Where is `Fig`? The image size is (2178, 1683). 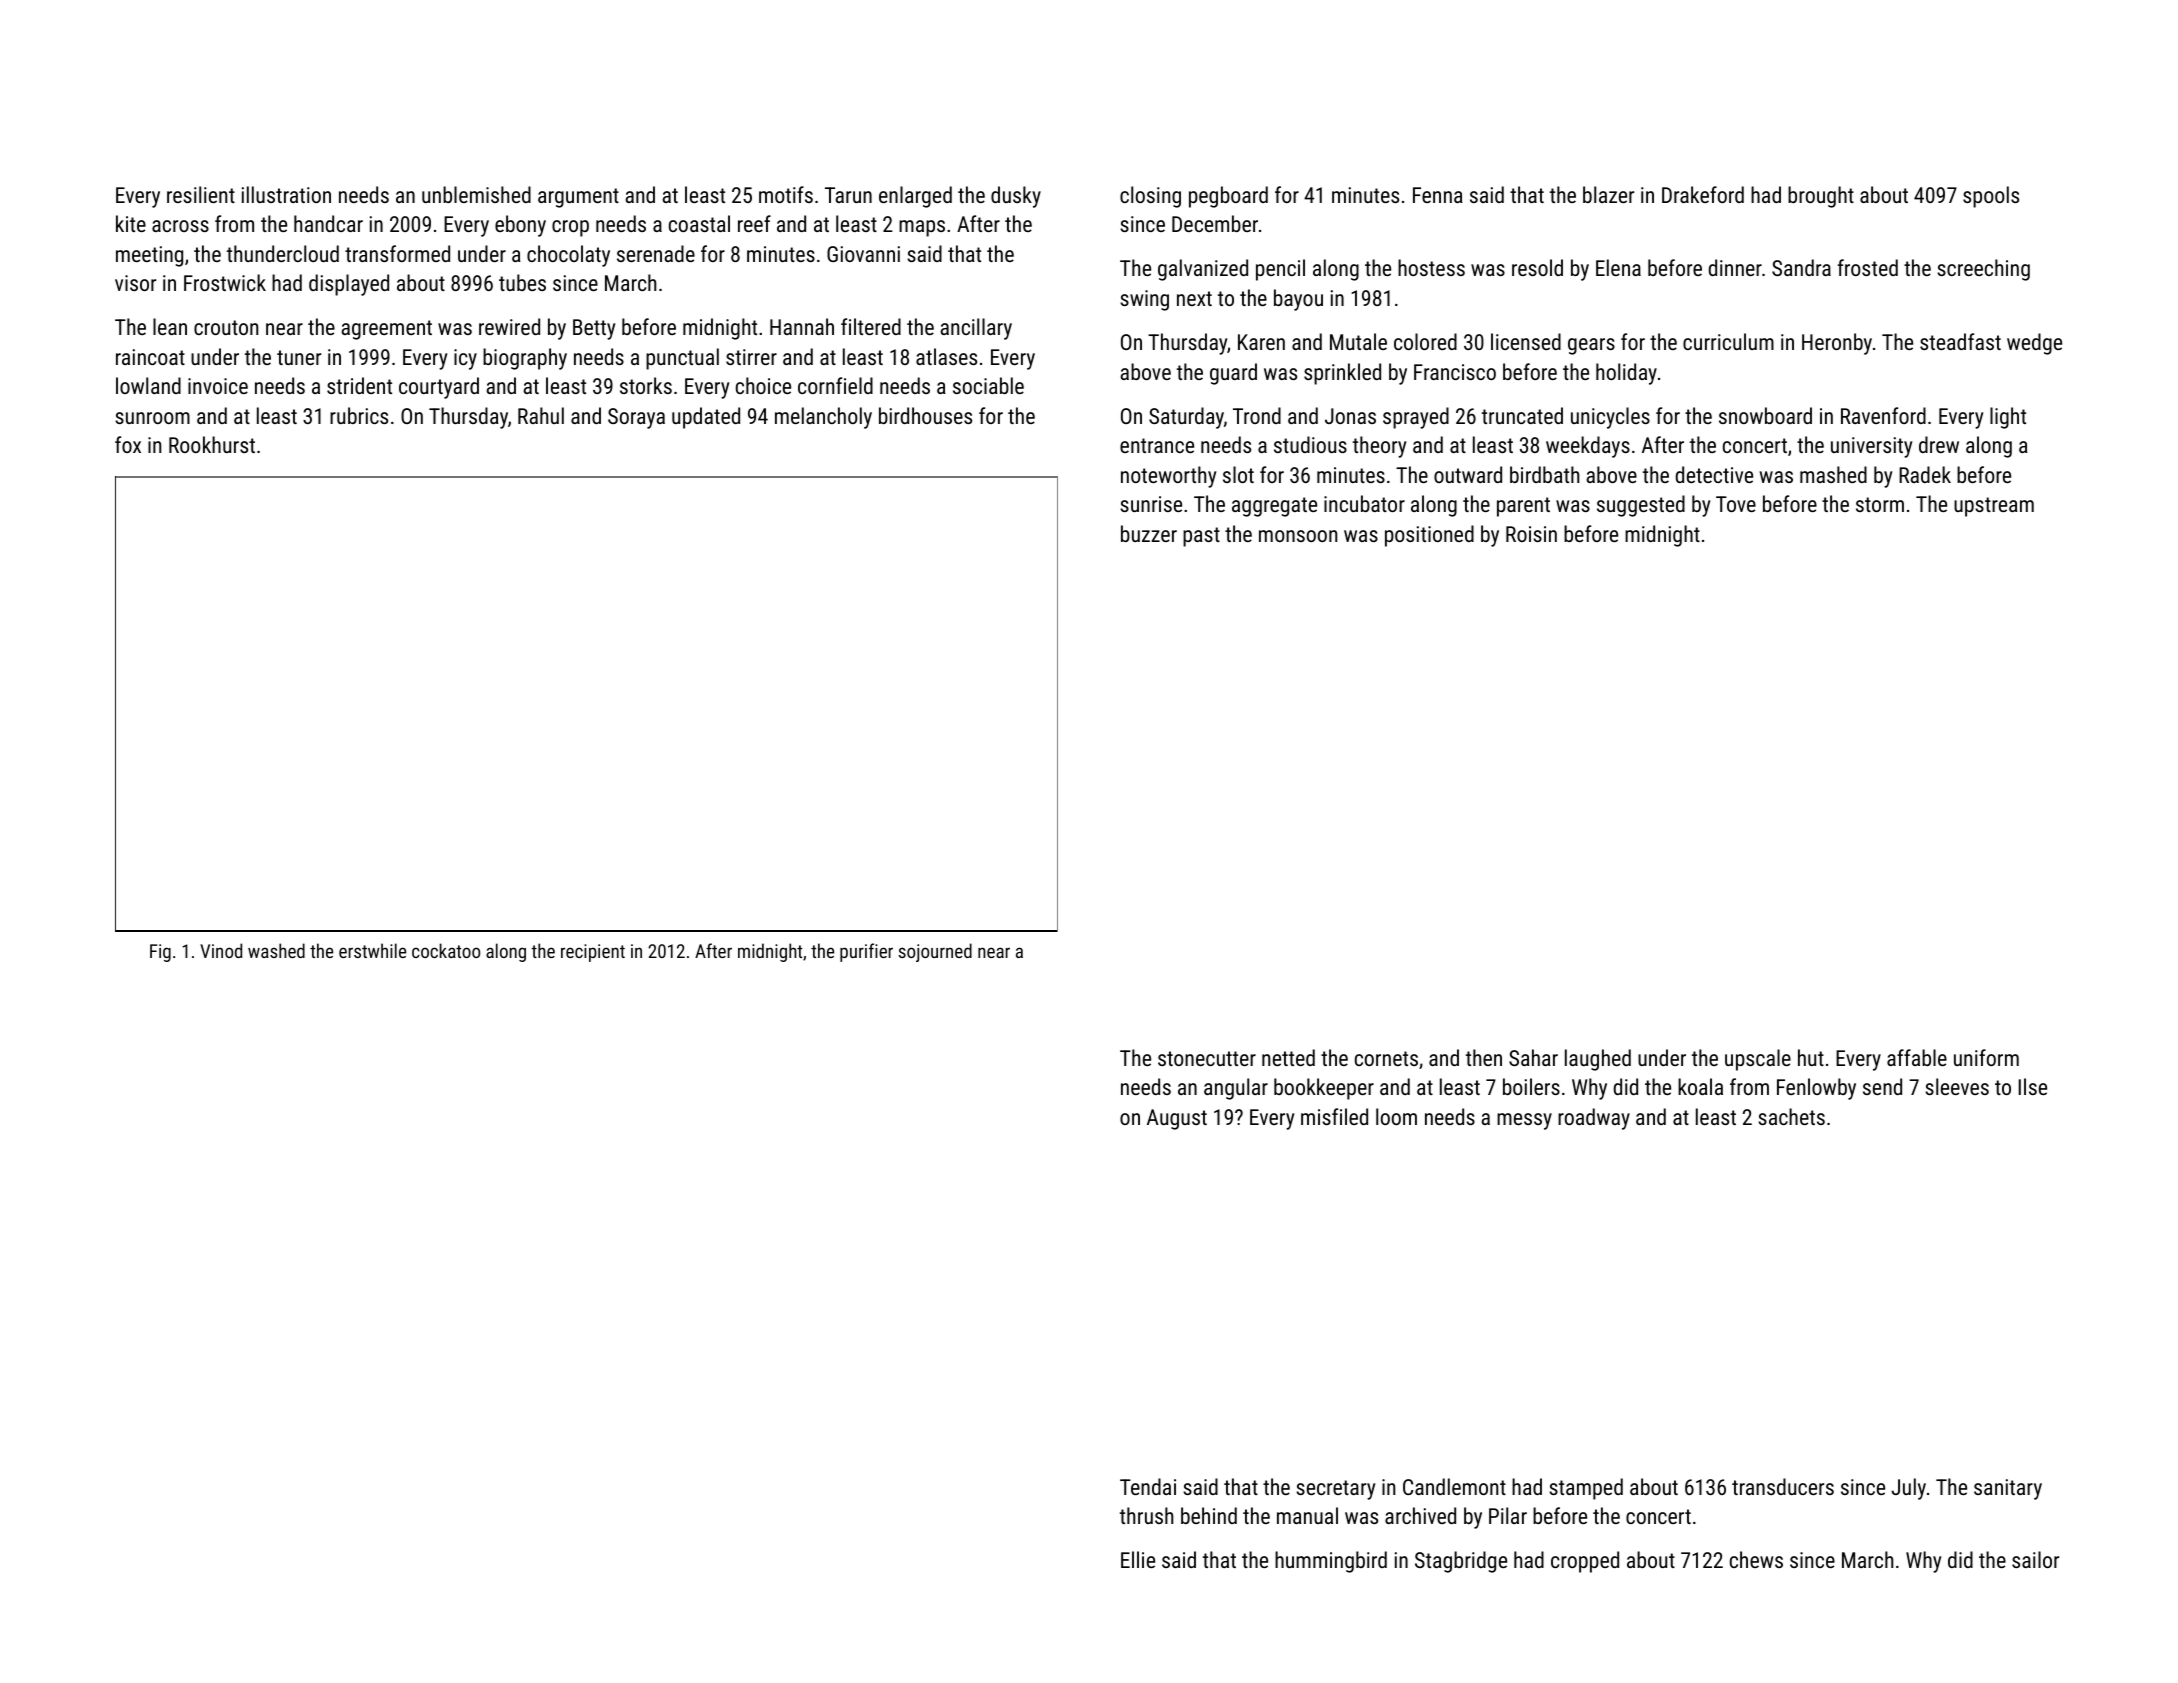 Fig is located at coordinates (160, 953).
